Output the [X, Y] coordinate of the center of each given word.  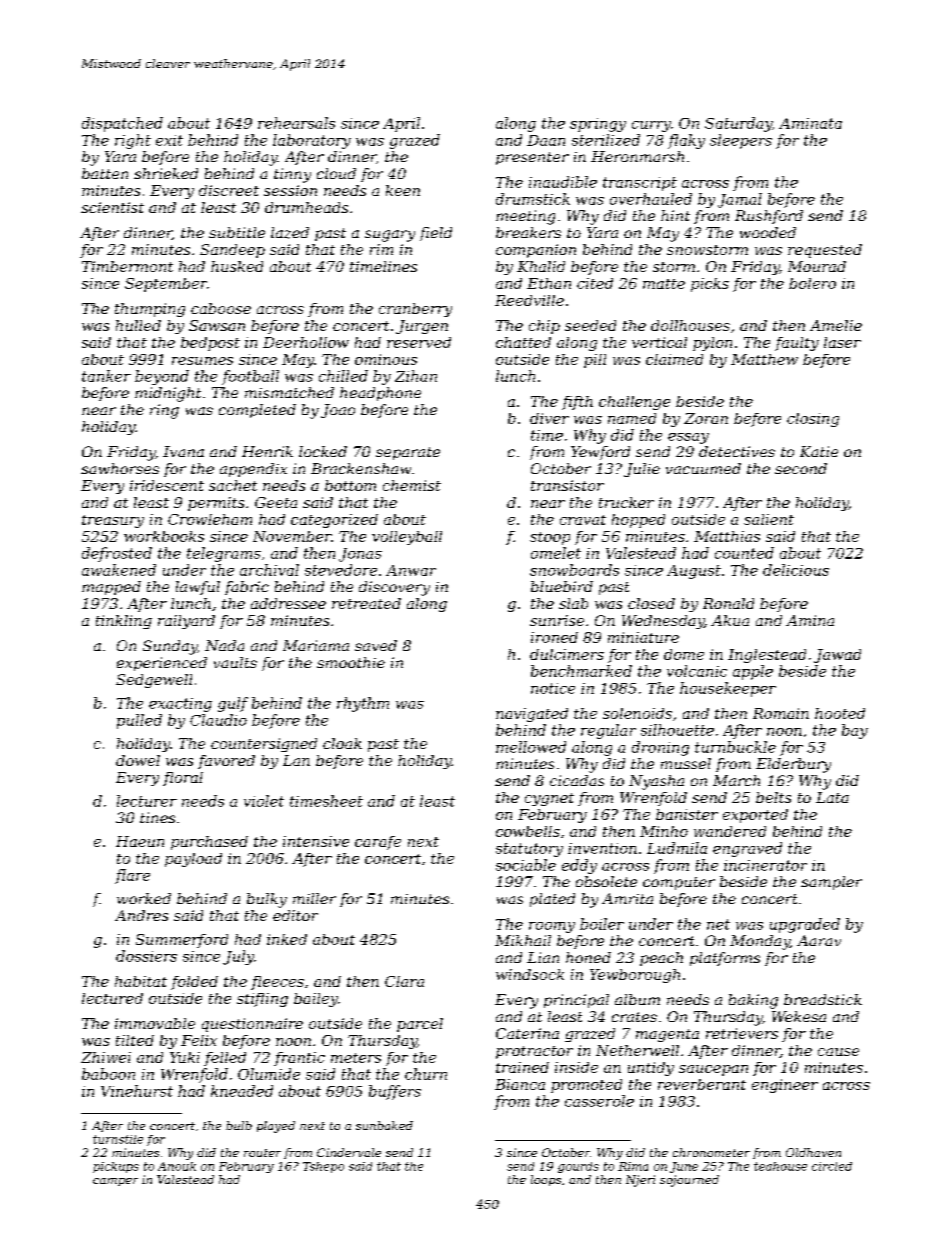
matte [664, 284]
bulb [239, 1125]
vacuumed [703, 468]
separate [408, 453]
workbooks [164, 536]
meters [356, 1058]
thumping [150, 310]
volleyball [407, 538]
